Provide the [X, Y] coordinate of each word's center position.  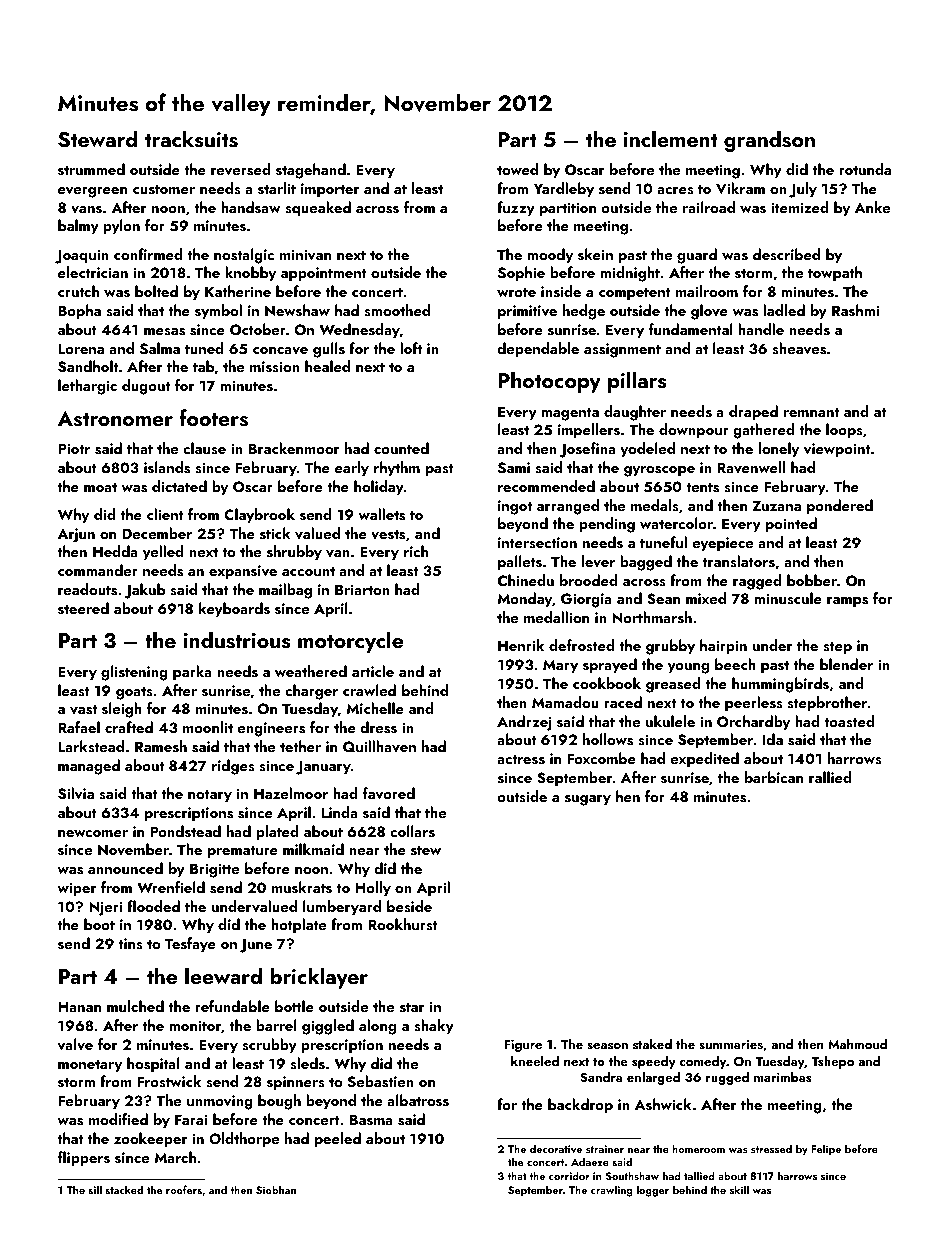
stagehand [311, 171]
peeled [338, 1140]
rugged [727, 1078]
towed [517, 169]
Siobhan [276, 1189]
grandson [769, 141]
